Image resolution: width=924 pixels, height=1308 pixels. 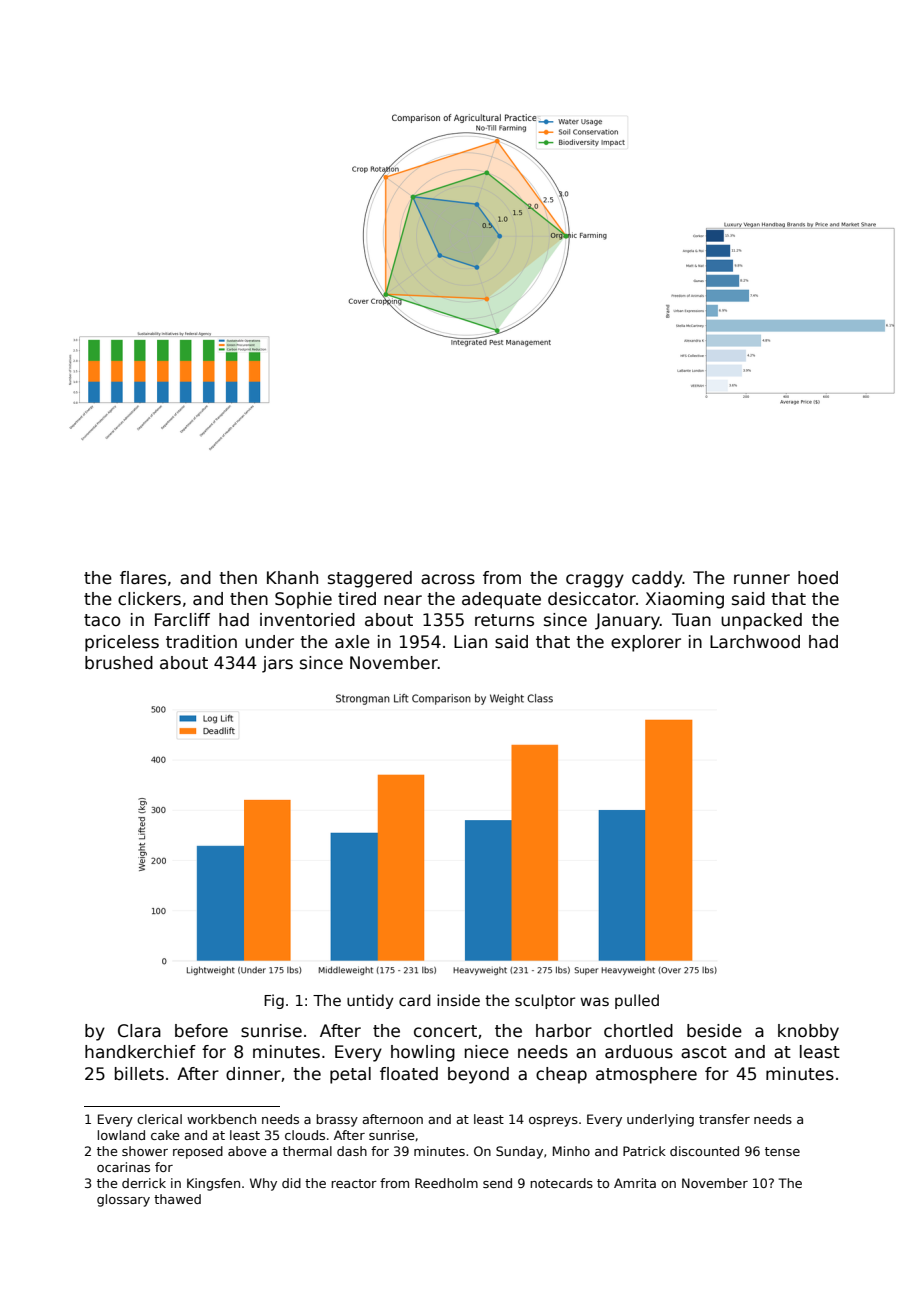 I want to click on returns, so click(x=504, y=620).
